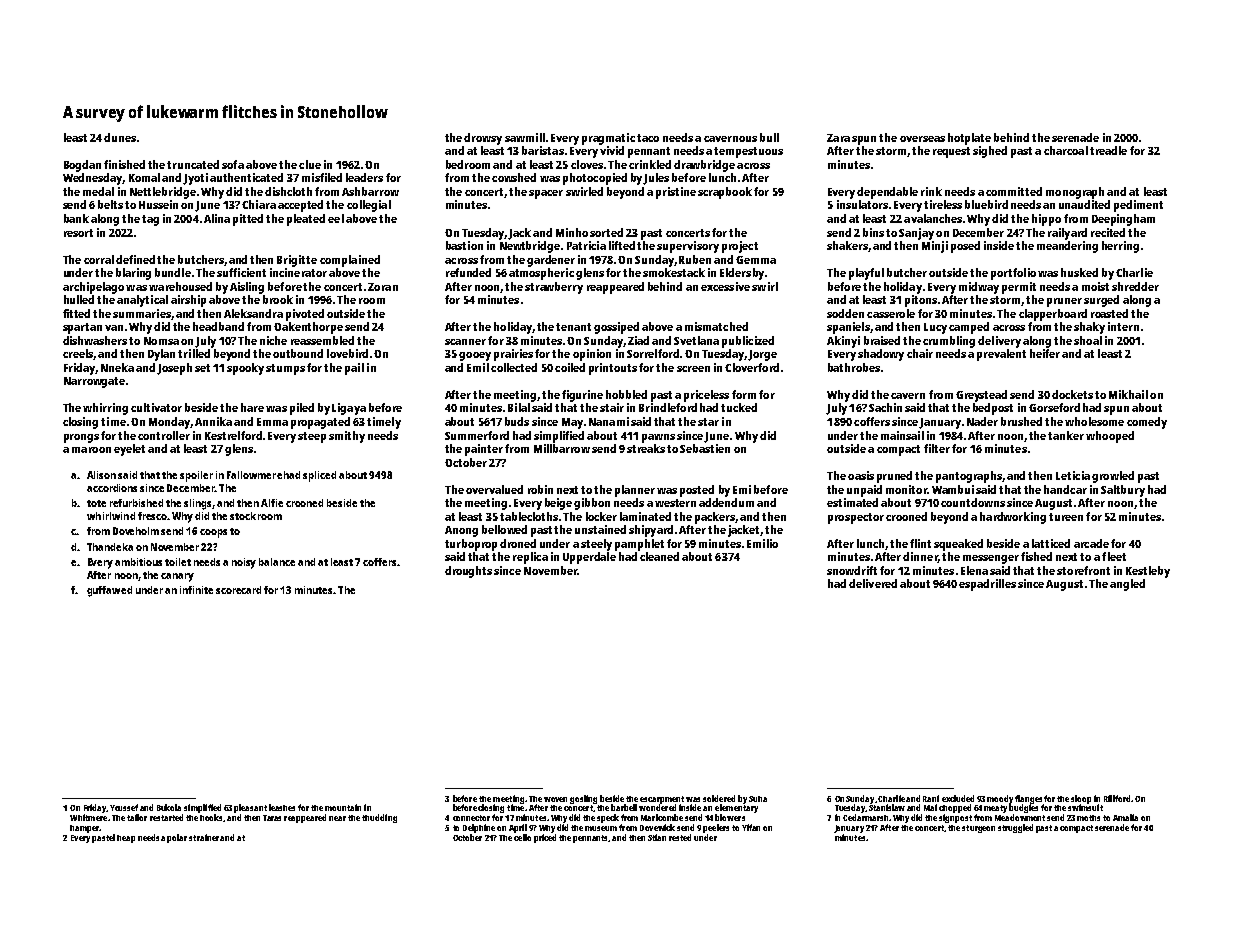 The width and height of the document is (1233, 952). Describe the element at coordinates (277, 562) in the document. I see `balance` at that location.
